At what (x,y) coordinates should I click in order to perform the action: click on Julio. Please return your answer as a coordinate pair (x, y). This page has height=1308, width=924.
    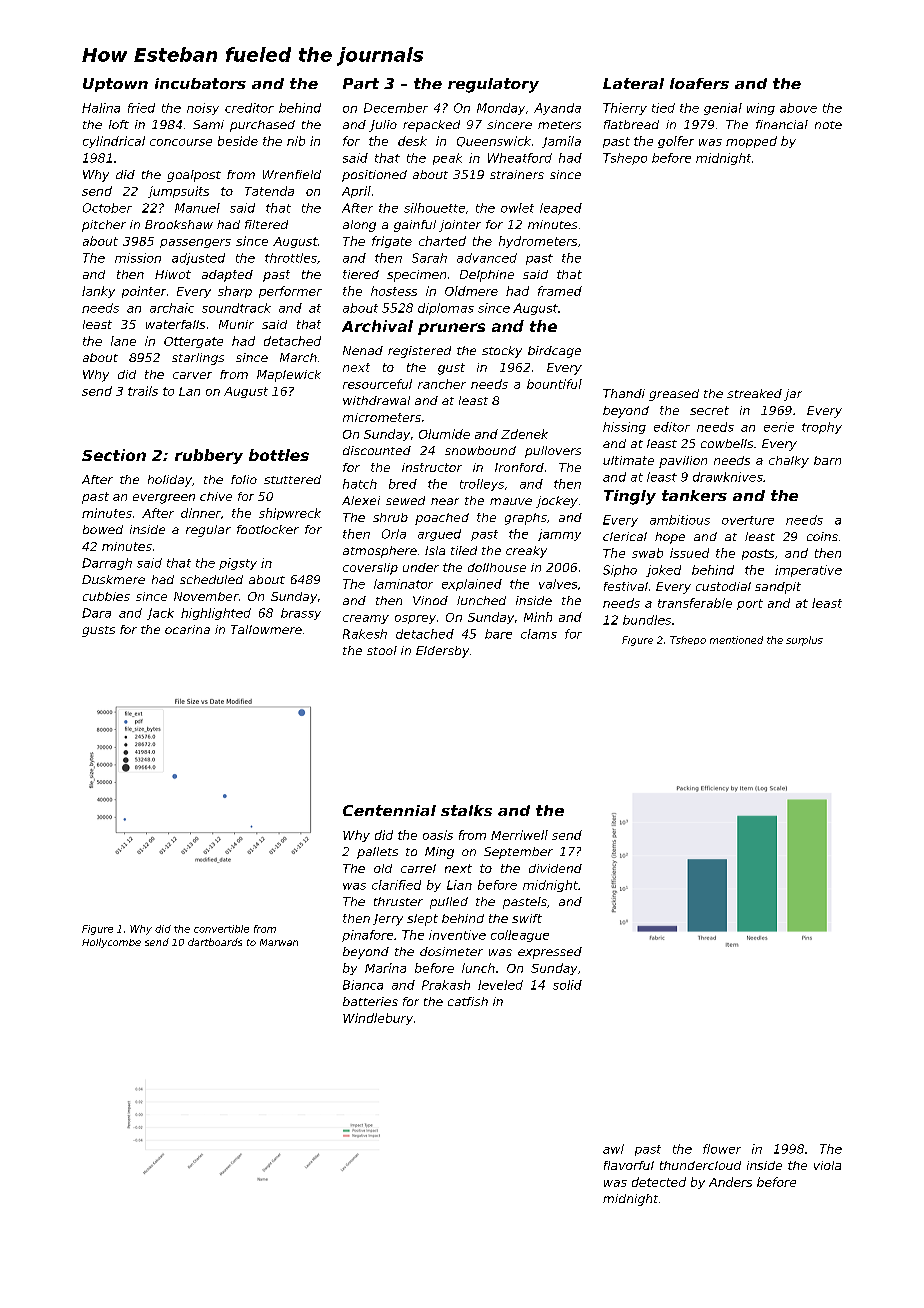
    Looking at the image, I should click on (383, 126).
